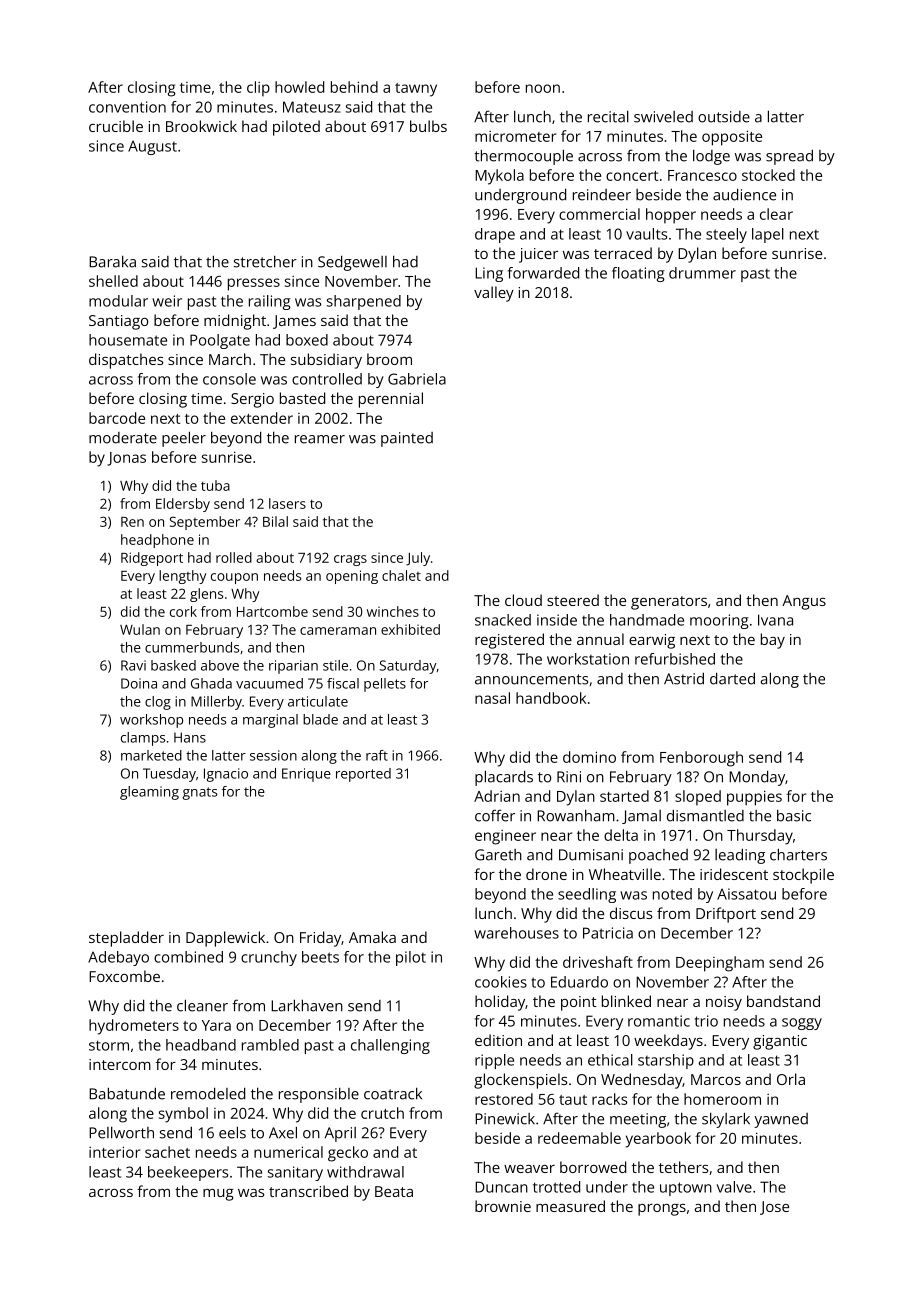 The width and height of the document is (924, 1308). What do you see at coordinates (127, 107) in the document?
I see `convention` at bounding box center [127, 107].
